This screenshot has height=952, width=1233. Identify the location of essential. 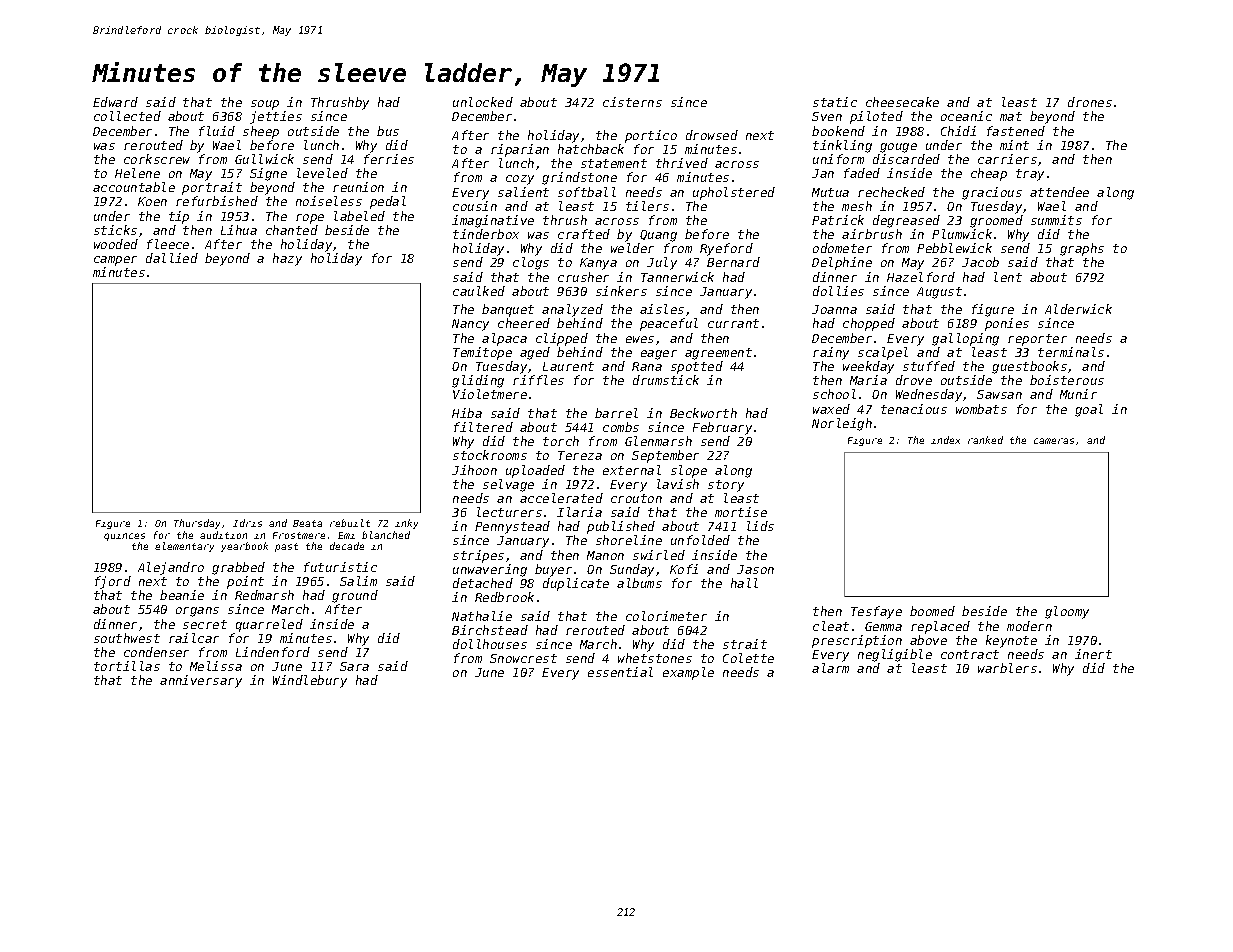
(620, 672).
